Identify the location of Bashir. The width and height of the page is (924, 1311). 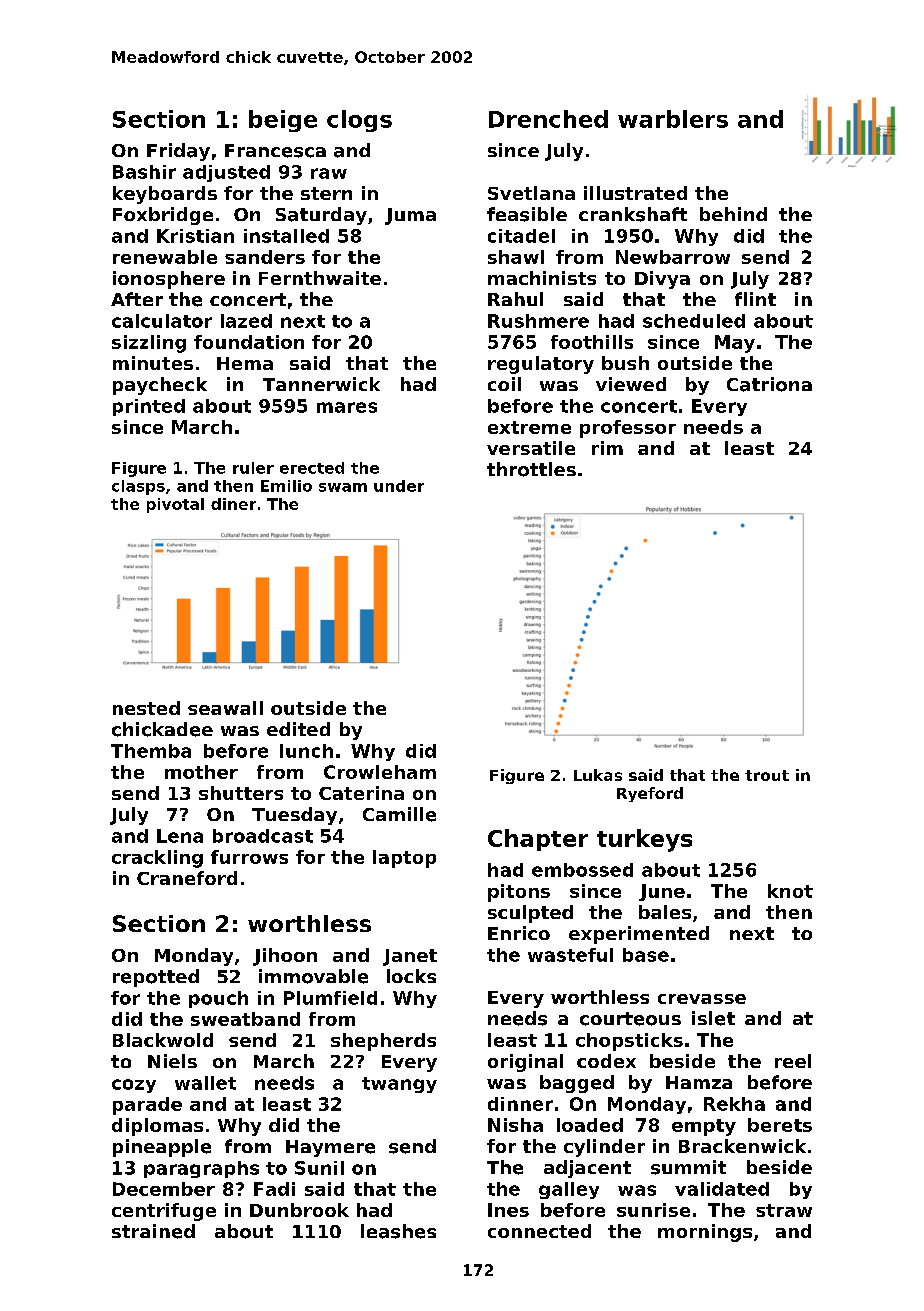
(144, 172).
